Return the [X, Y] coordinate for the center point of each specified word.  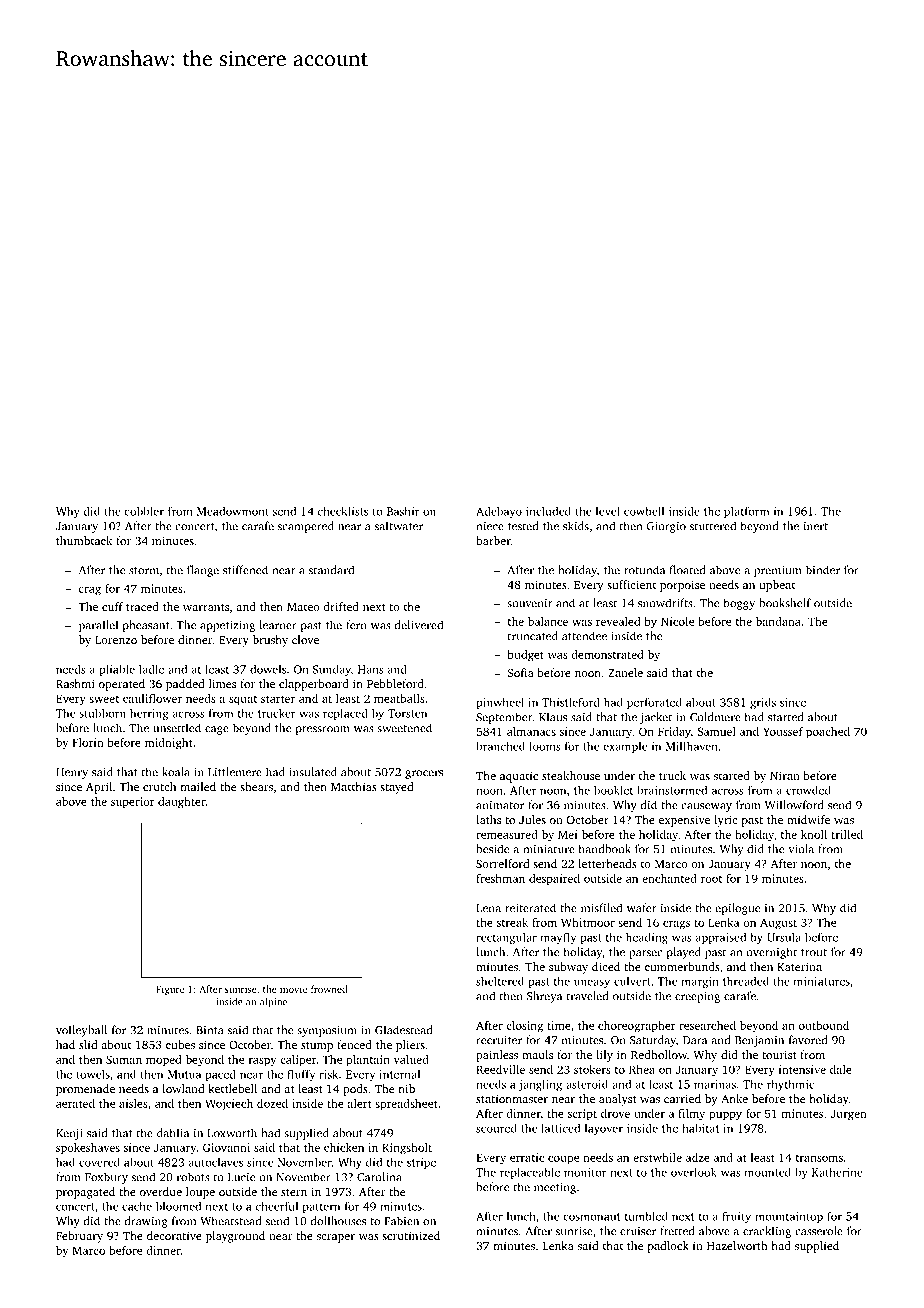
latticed [560, 1128]
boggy [739, 604]
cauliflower [152, 698]
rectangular [506, 938]
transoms [819, 1158]
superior [133, 803]
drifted [341, 606]
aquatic [519, 777]
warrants [206, 607]
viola [801, 849]
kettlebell [232, 1088]
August [778, 924]
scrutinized [411, 1235]
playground [235, 1237]
